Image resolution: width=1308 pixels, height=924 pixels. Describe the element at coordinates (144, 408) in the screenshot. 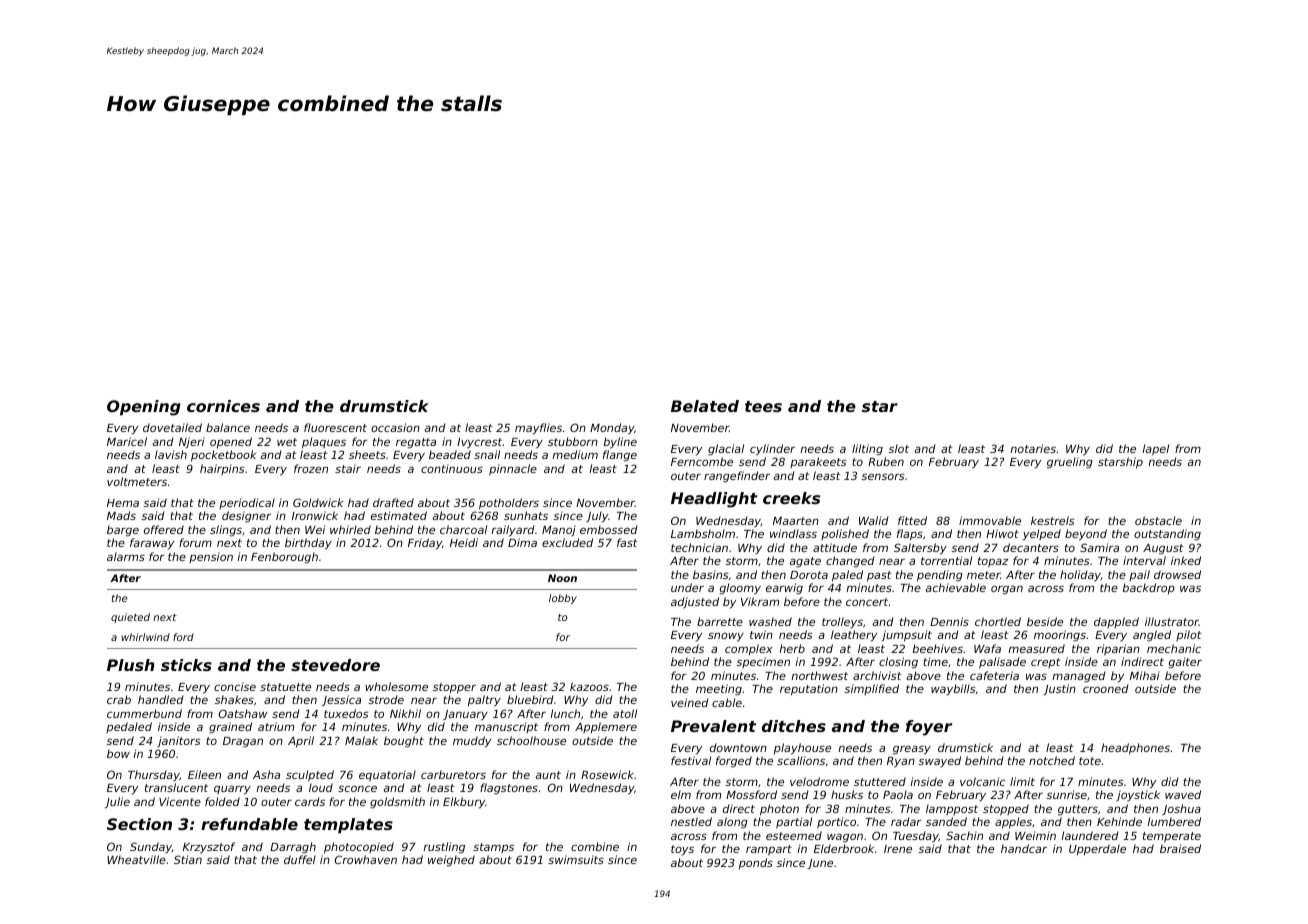

I see `Opening` at that location.
